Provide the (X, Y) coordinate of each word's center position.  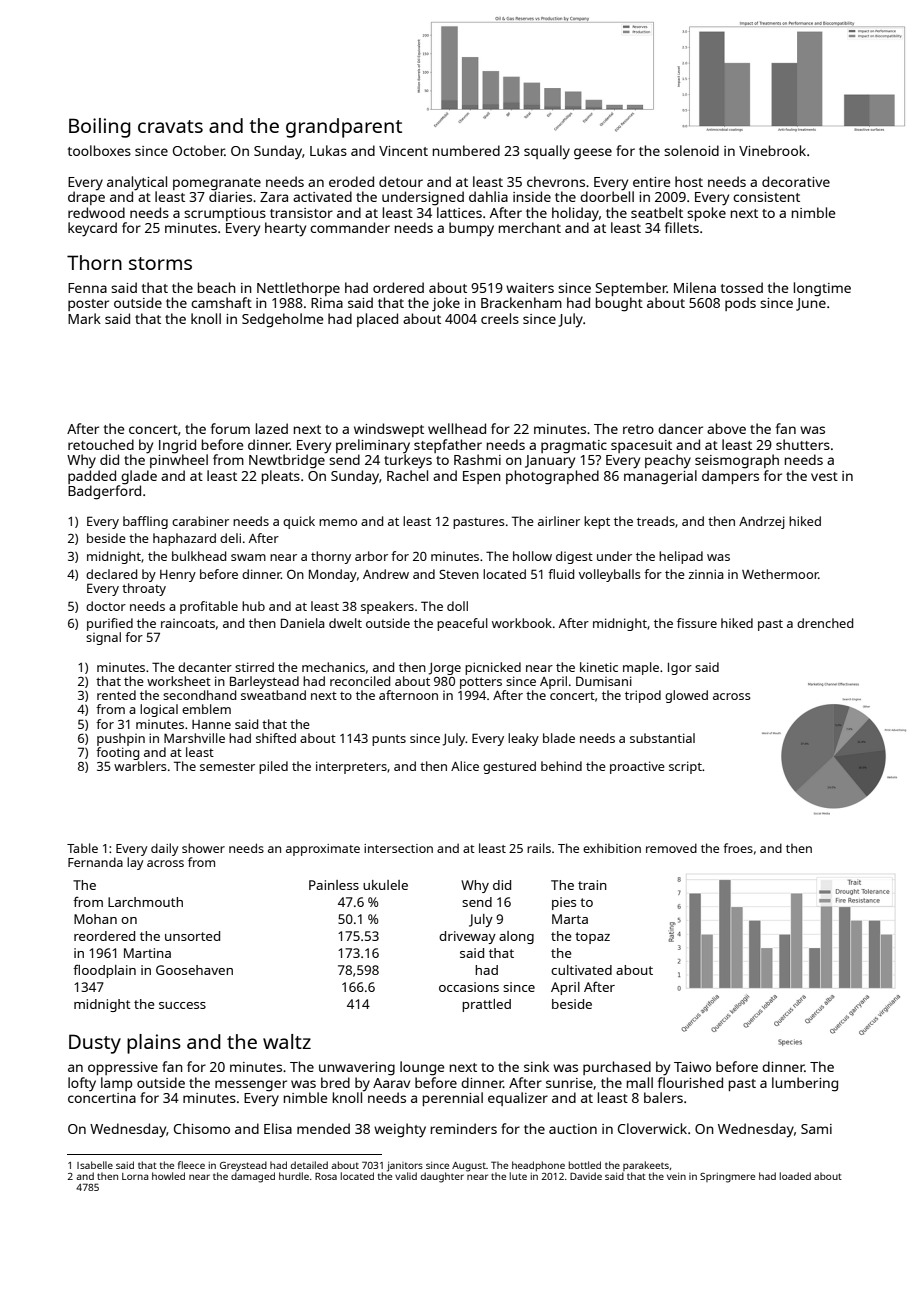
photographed (552, 477)
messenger (251, 1086)
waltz (287, 1041)
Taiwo (692, 1067)
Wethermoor (780, 574)
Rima (327, 303)
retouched (101, 444)
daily (164, 849)
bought (619, 304)
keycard (92, 229)
